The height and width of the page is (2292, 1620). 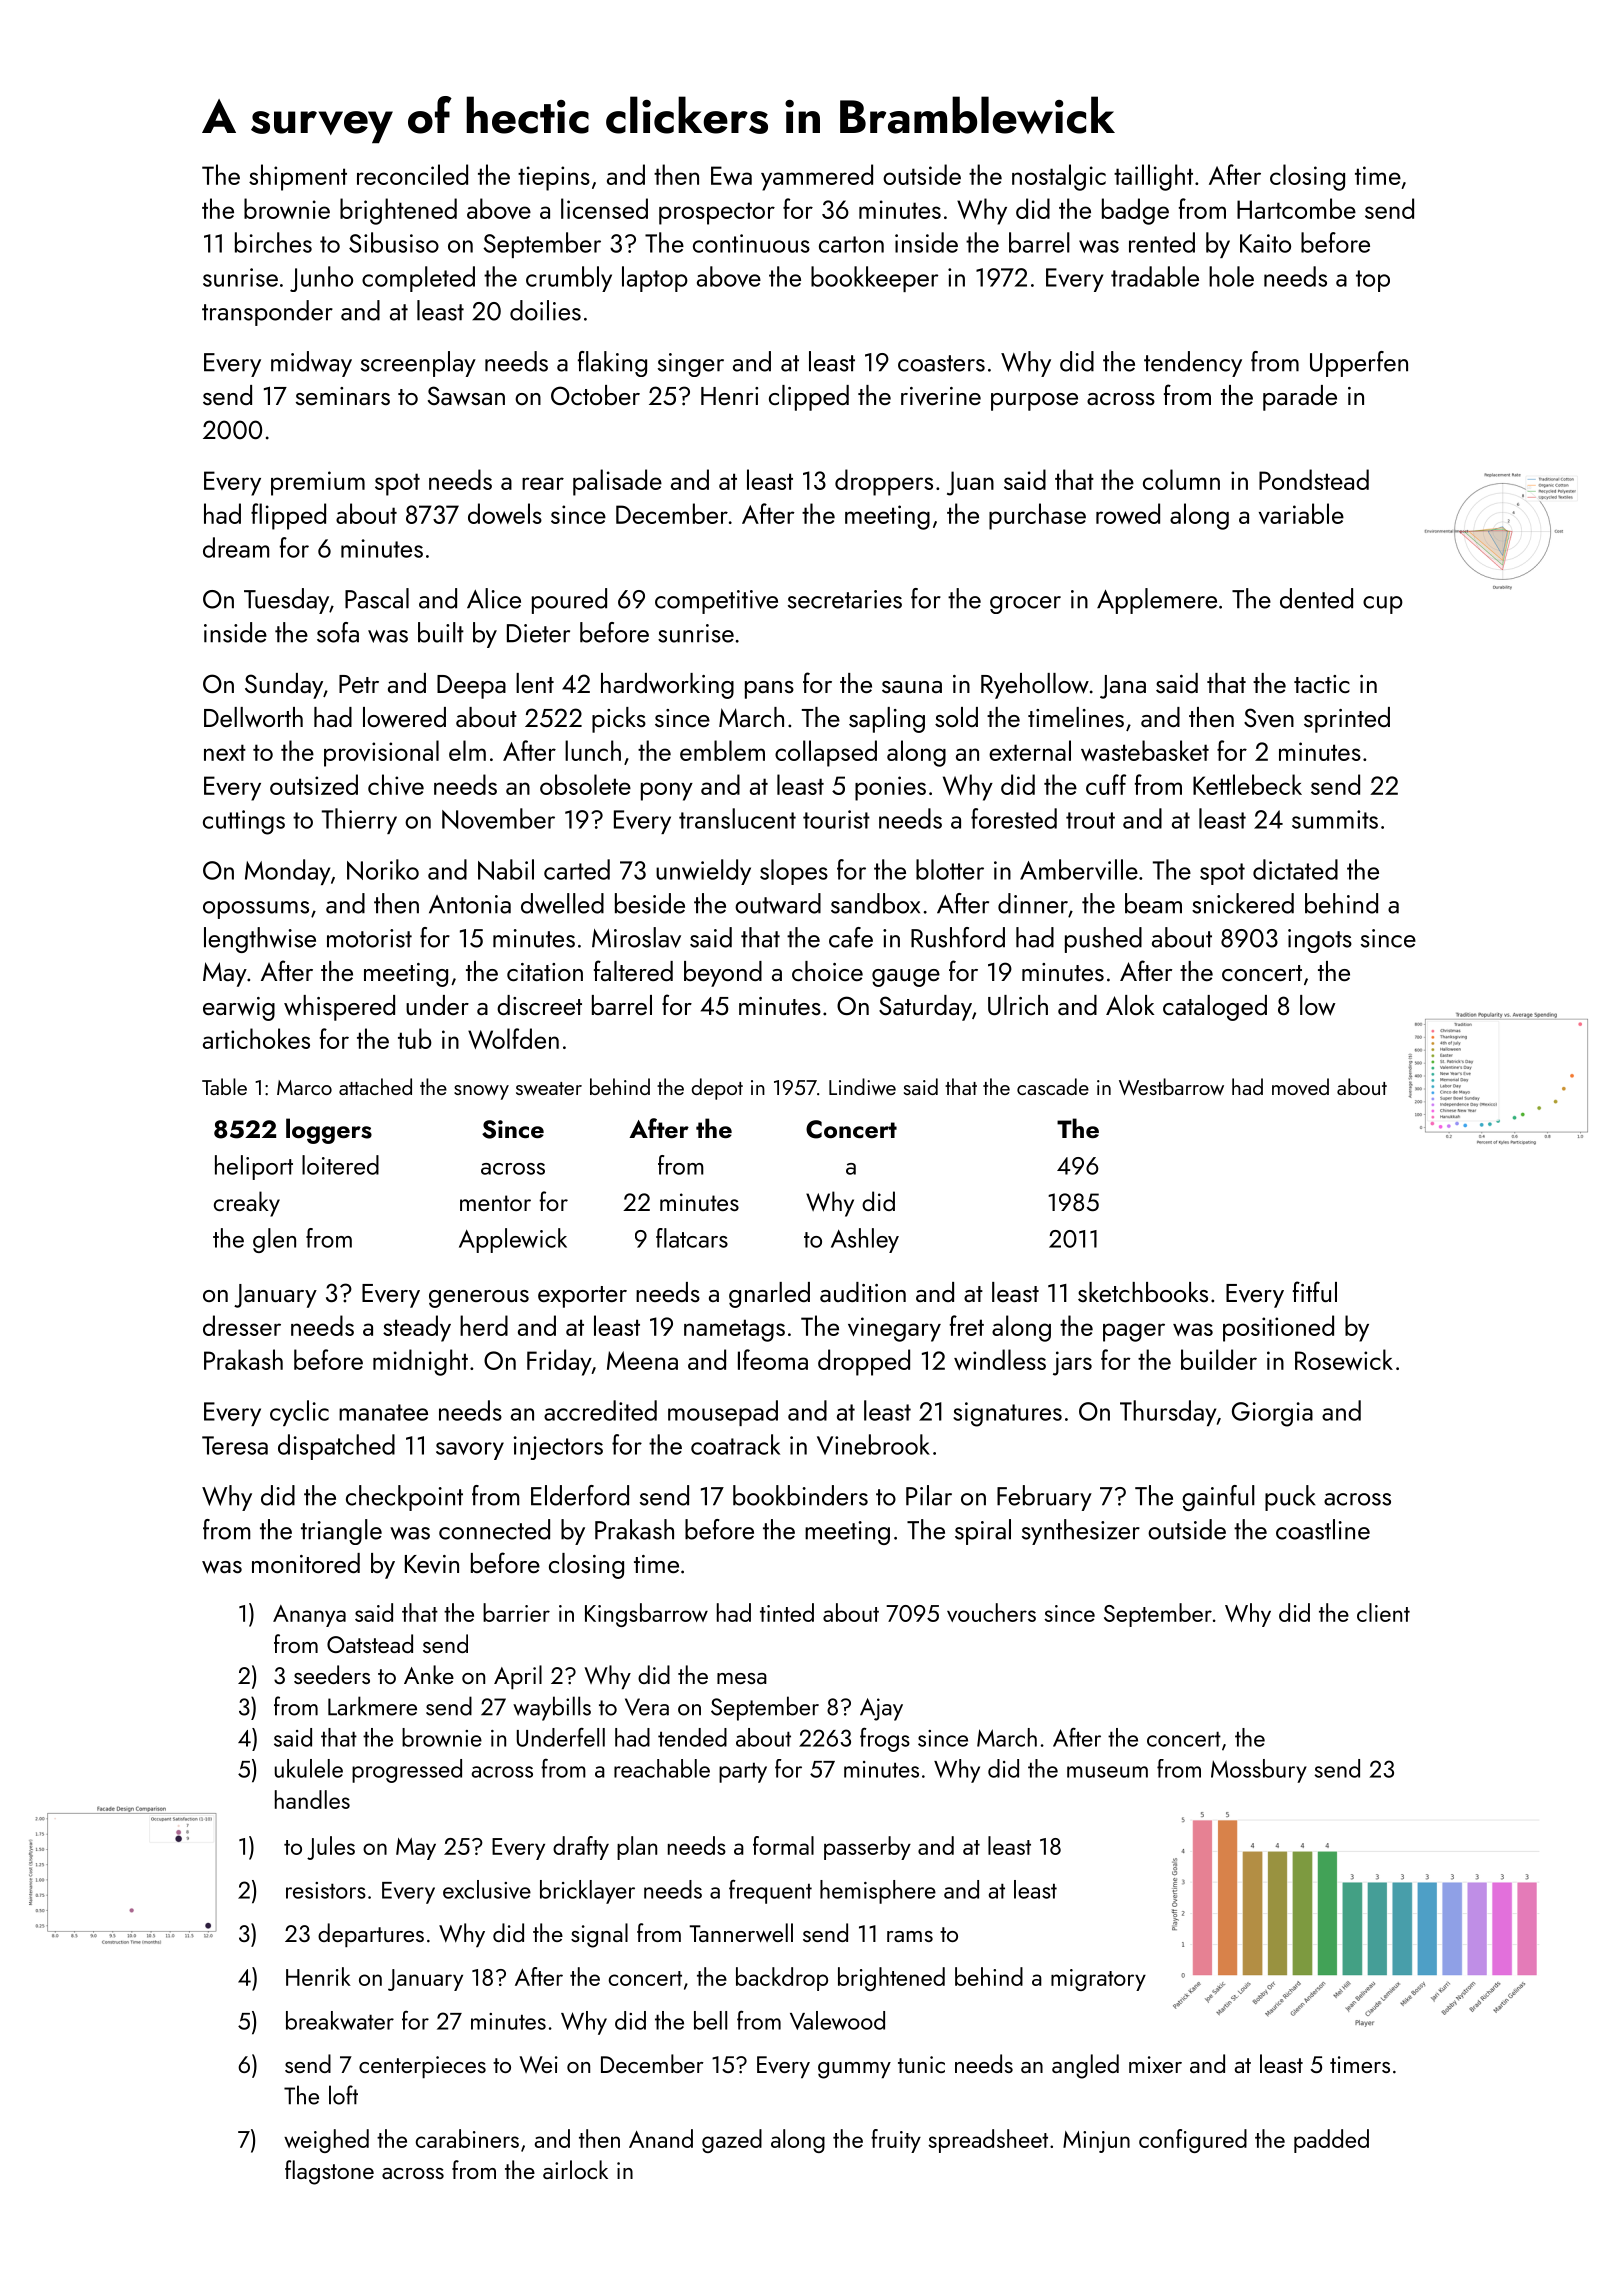 I want to click on Dellworth, so click(x=253, y=717).
